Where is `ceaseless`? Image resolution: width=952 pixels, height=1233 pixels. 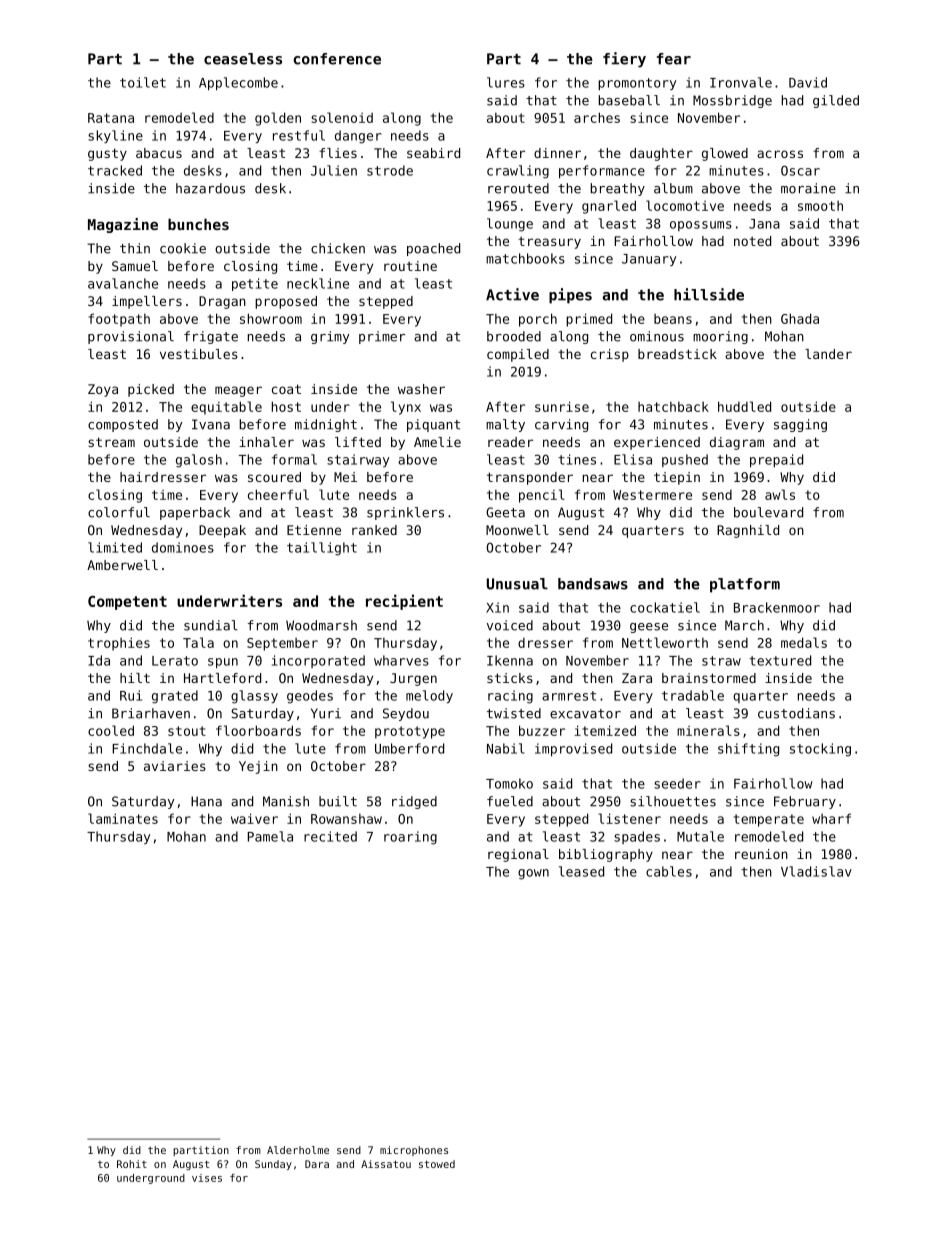 ceaseless is located at coordinates (243, 59).
